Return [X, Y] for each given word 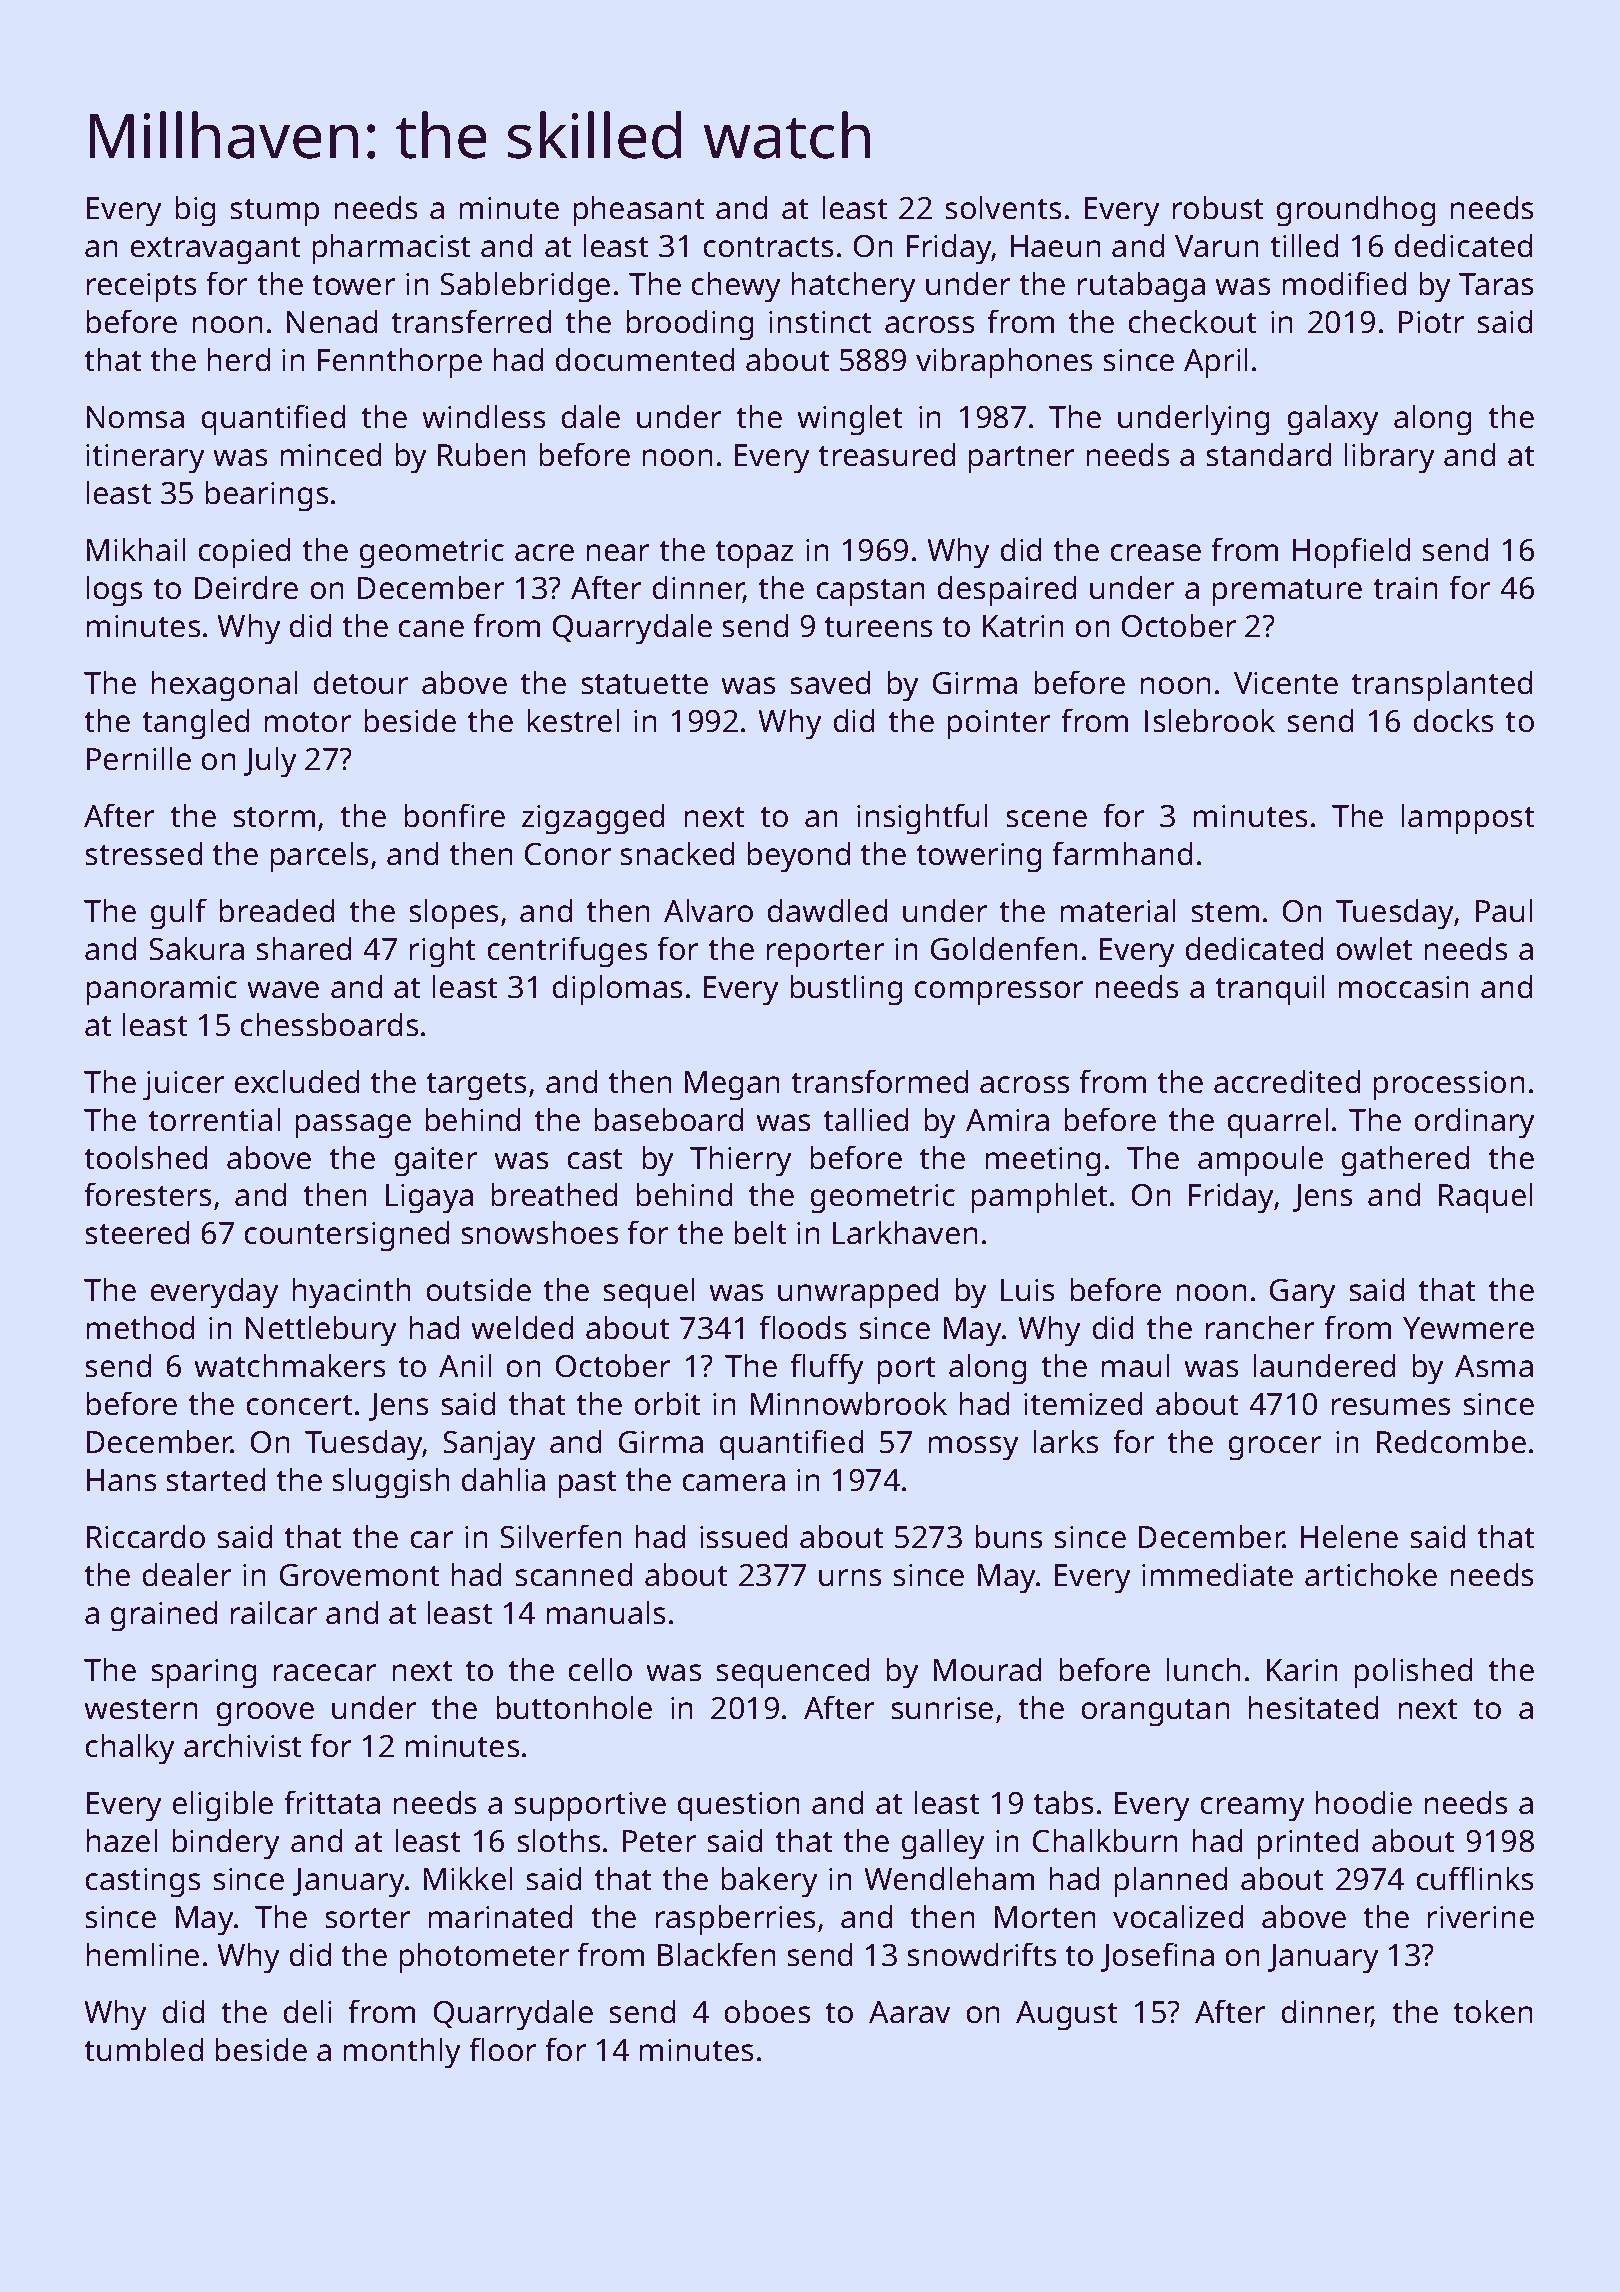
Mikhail [136, 549]
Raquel [1486, 1198]
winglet [850, 420]
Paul [1504, 910]
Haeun [1056, 246]
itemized [1083, 1403]
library [1389, 458]
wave [283, 990]
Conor [568, 854]
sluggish [391, 1483]
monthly [402, 2053]
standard [1268, 454]
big [195, 211]
